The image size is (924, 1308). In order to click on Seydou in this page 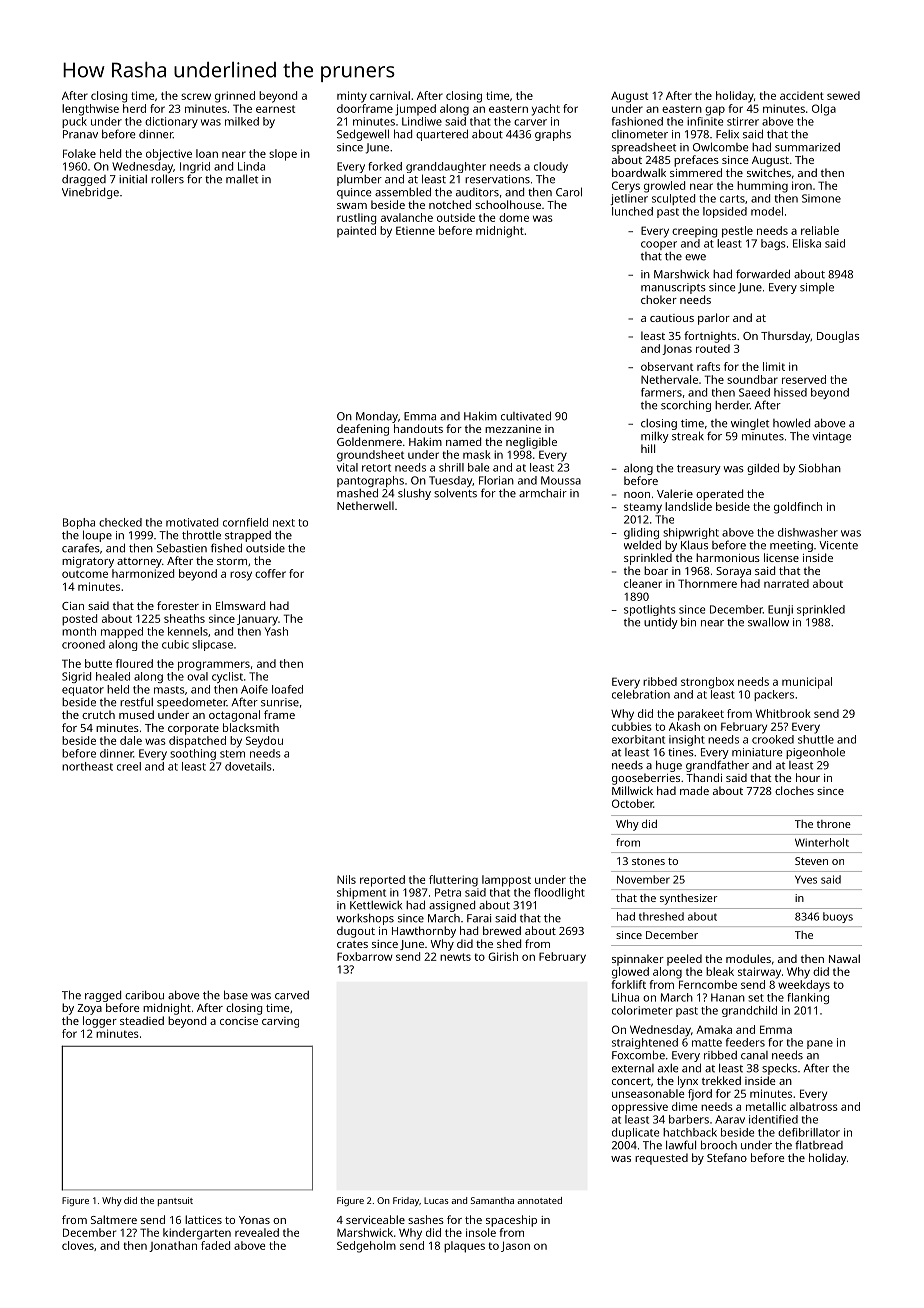, I will do `click(264, 742)`.
